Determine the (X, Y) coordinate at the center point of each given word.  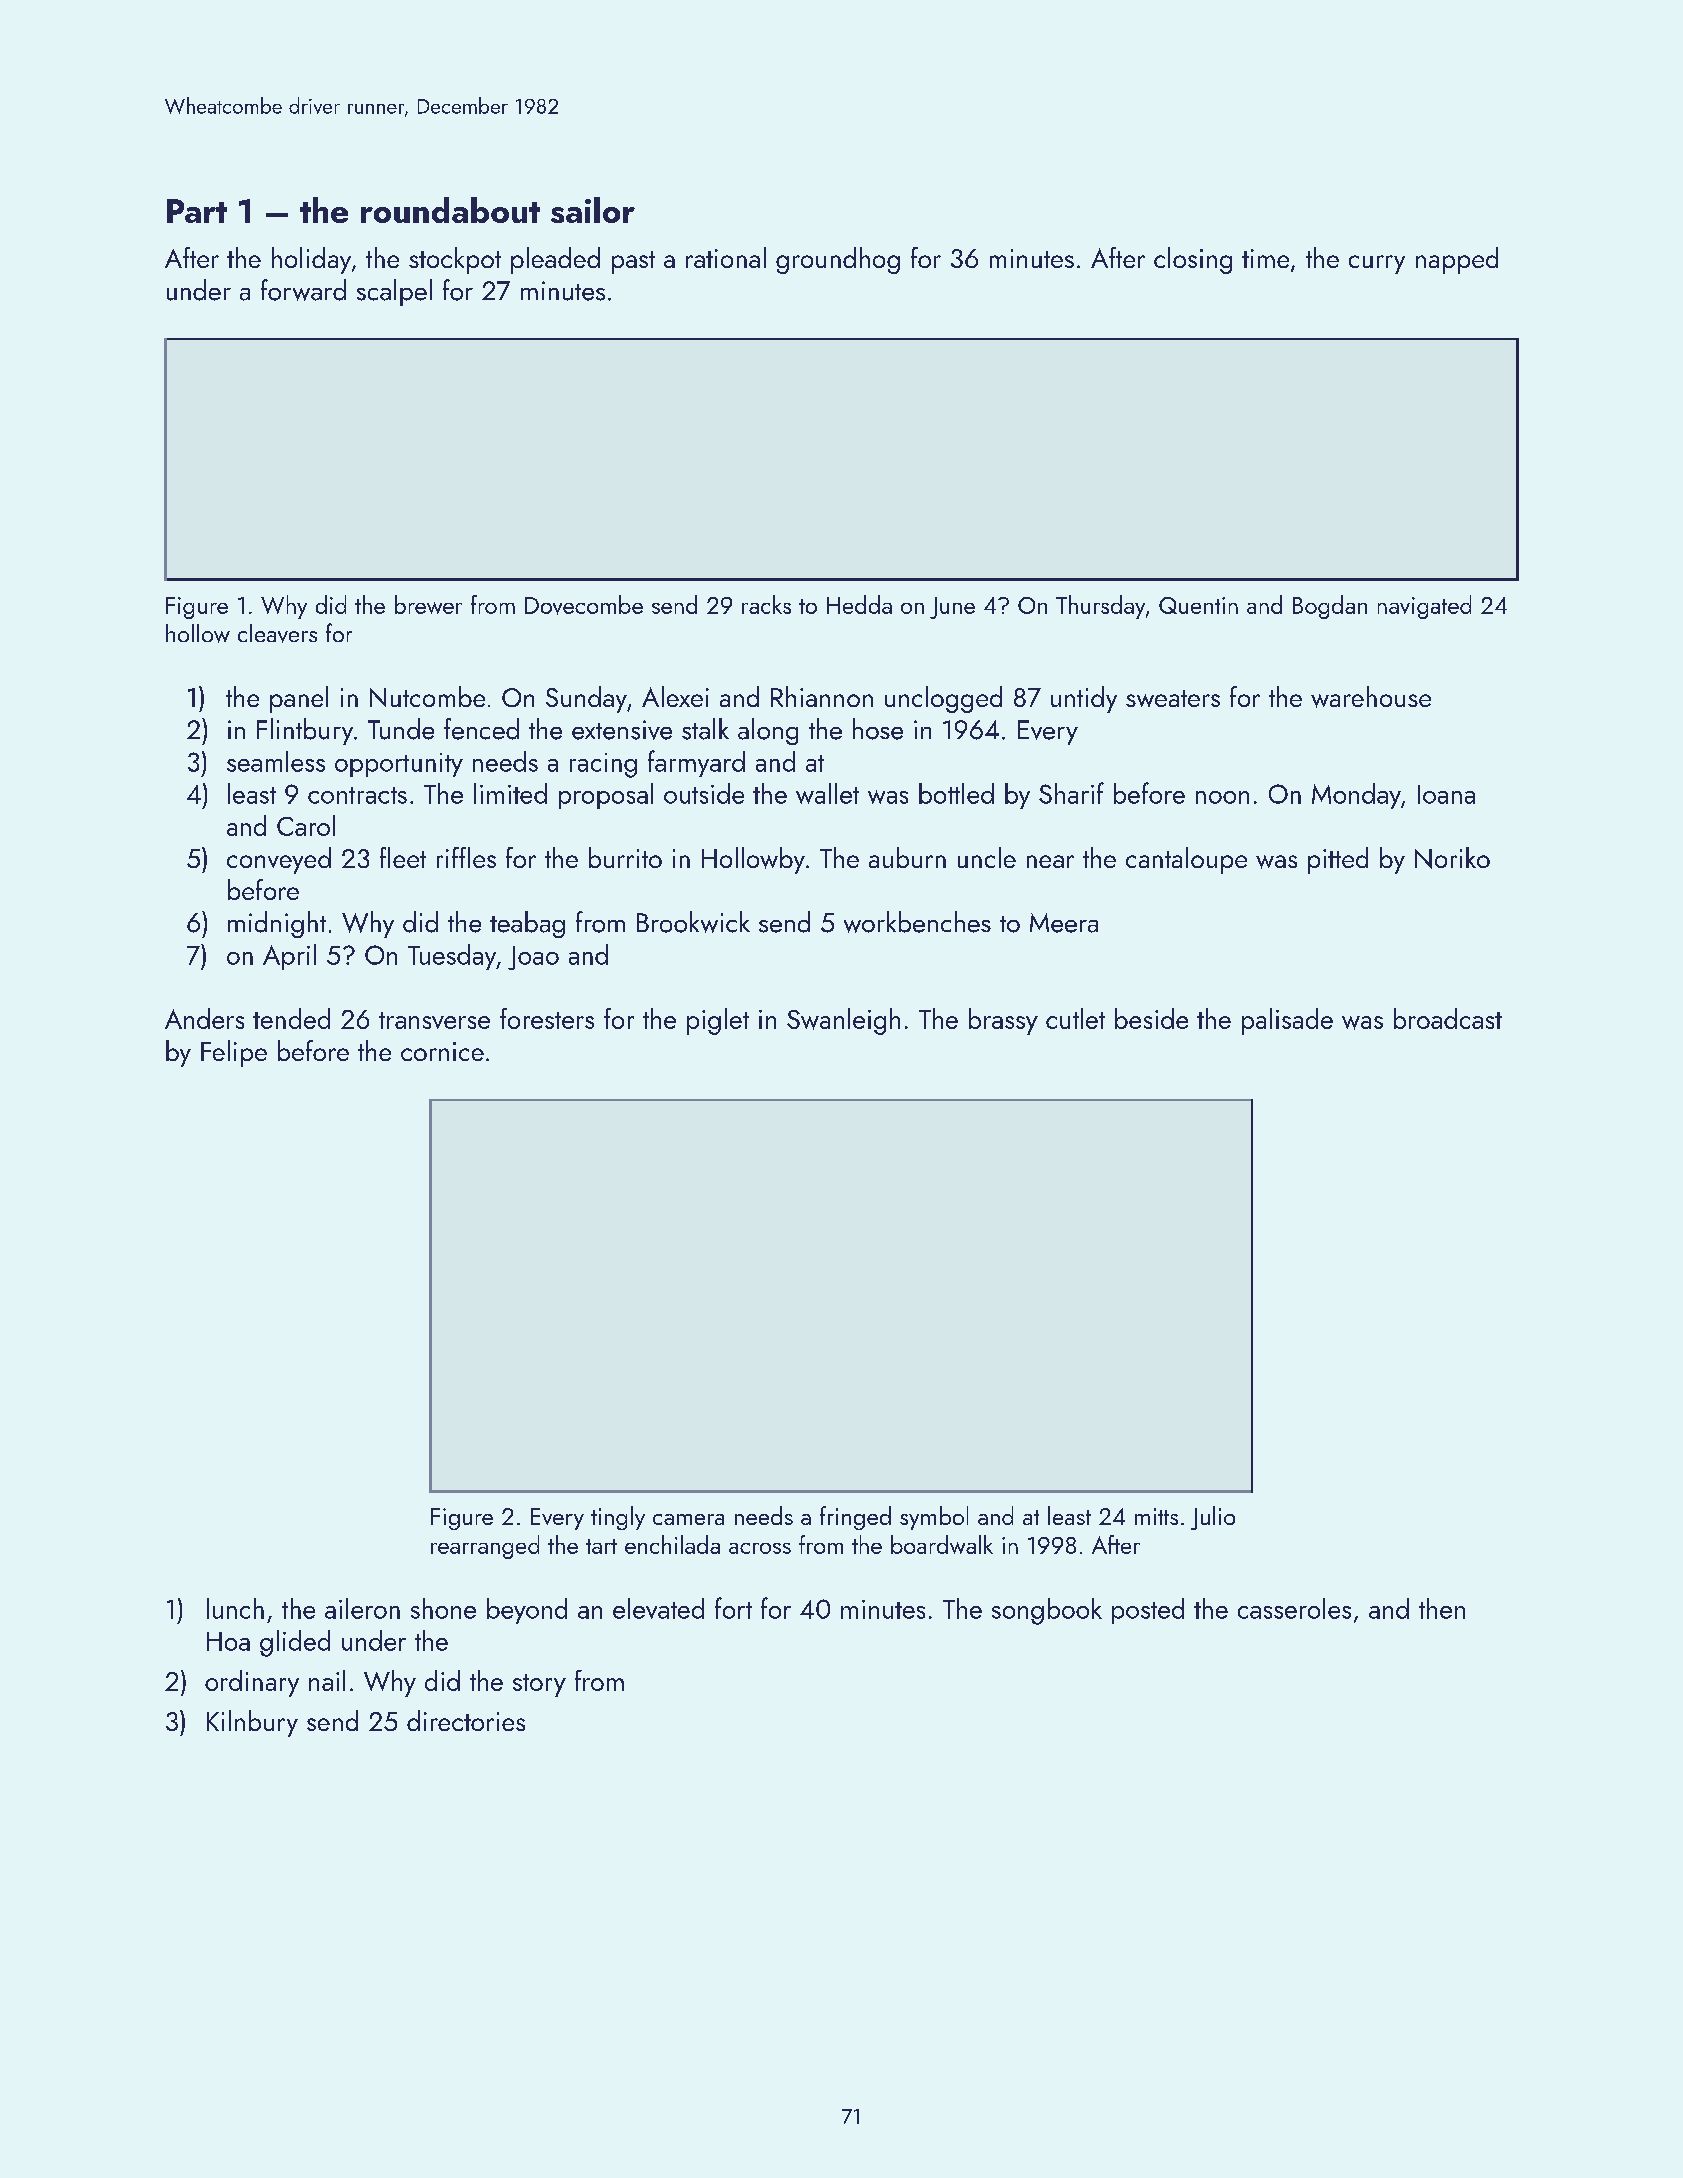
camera (688, 1519)
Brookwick (693, 922)
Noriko (1452, 858)
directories (466, 1720)
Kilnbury (252, 1723)
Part (197, 211)
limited (510, 793)
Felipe (234, 1053)
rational (726, 257)
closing (1193, 260)
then (1442, 1608)
